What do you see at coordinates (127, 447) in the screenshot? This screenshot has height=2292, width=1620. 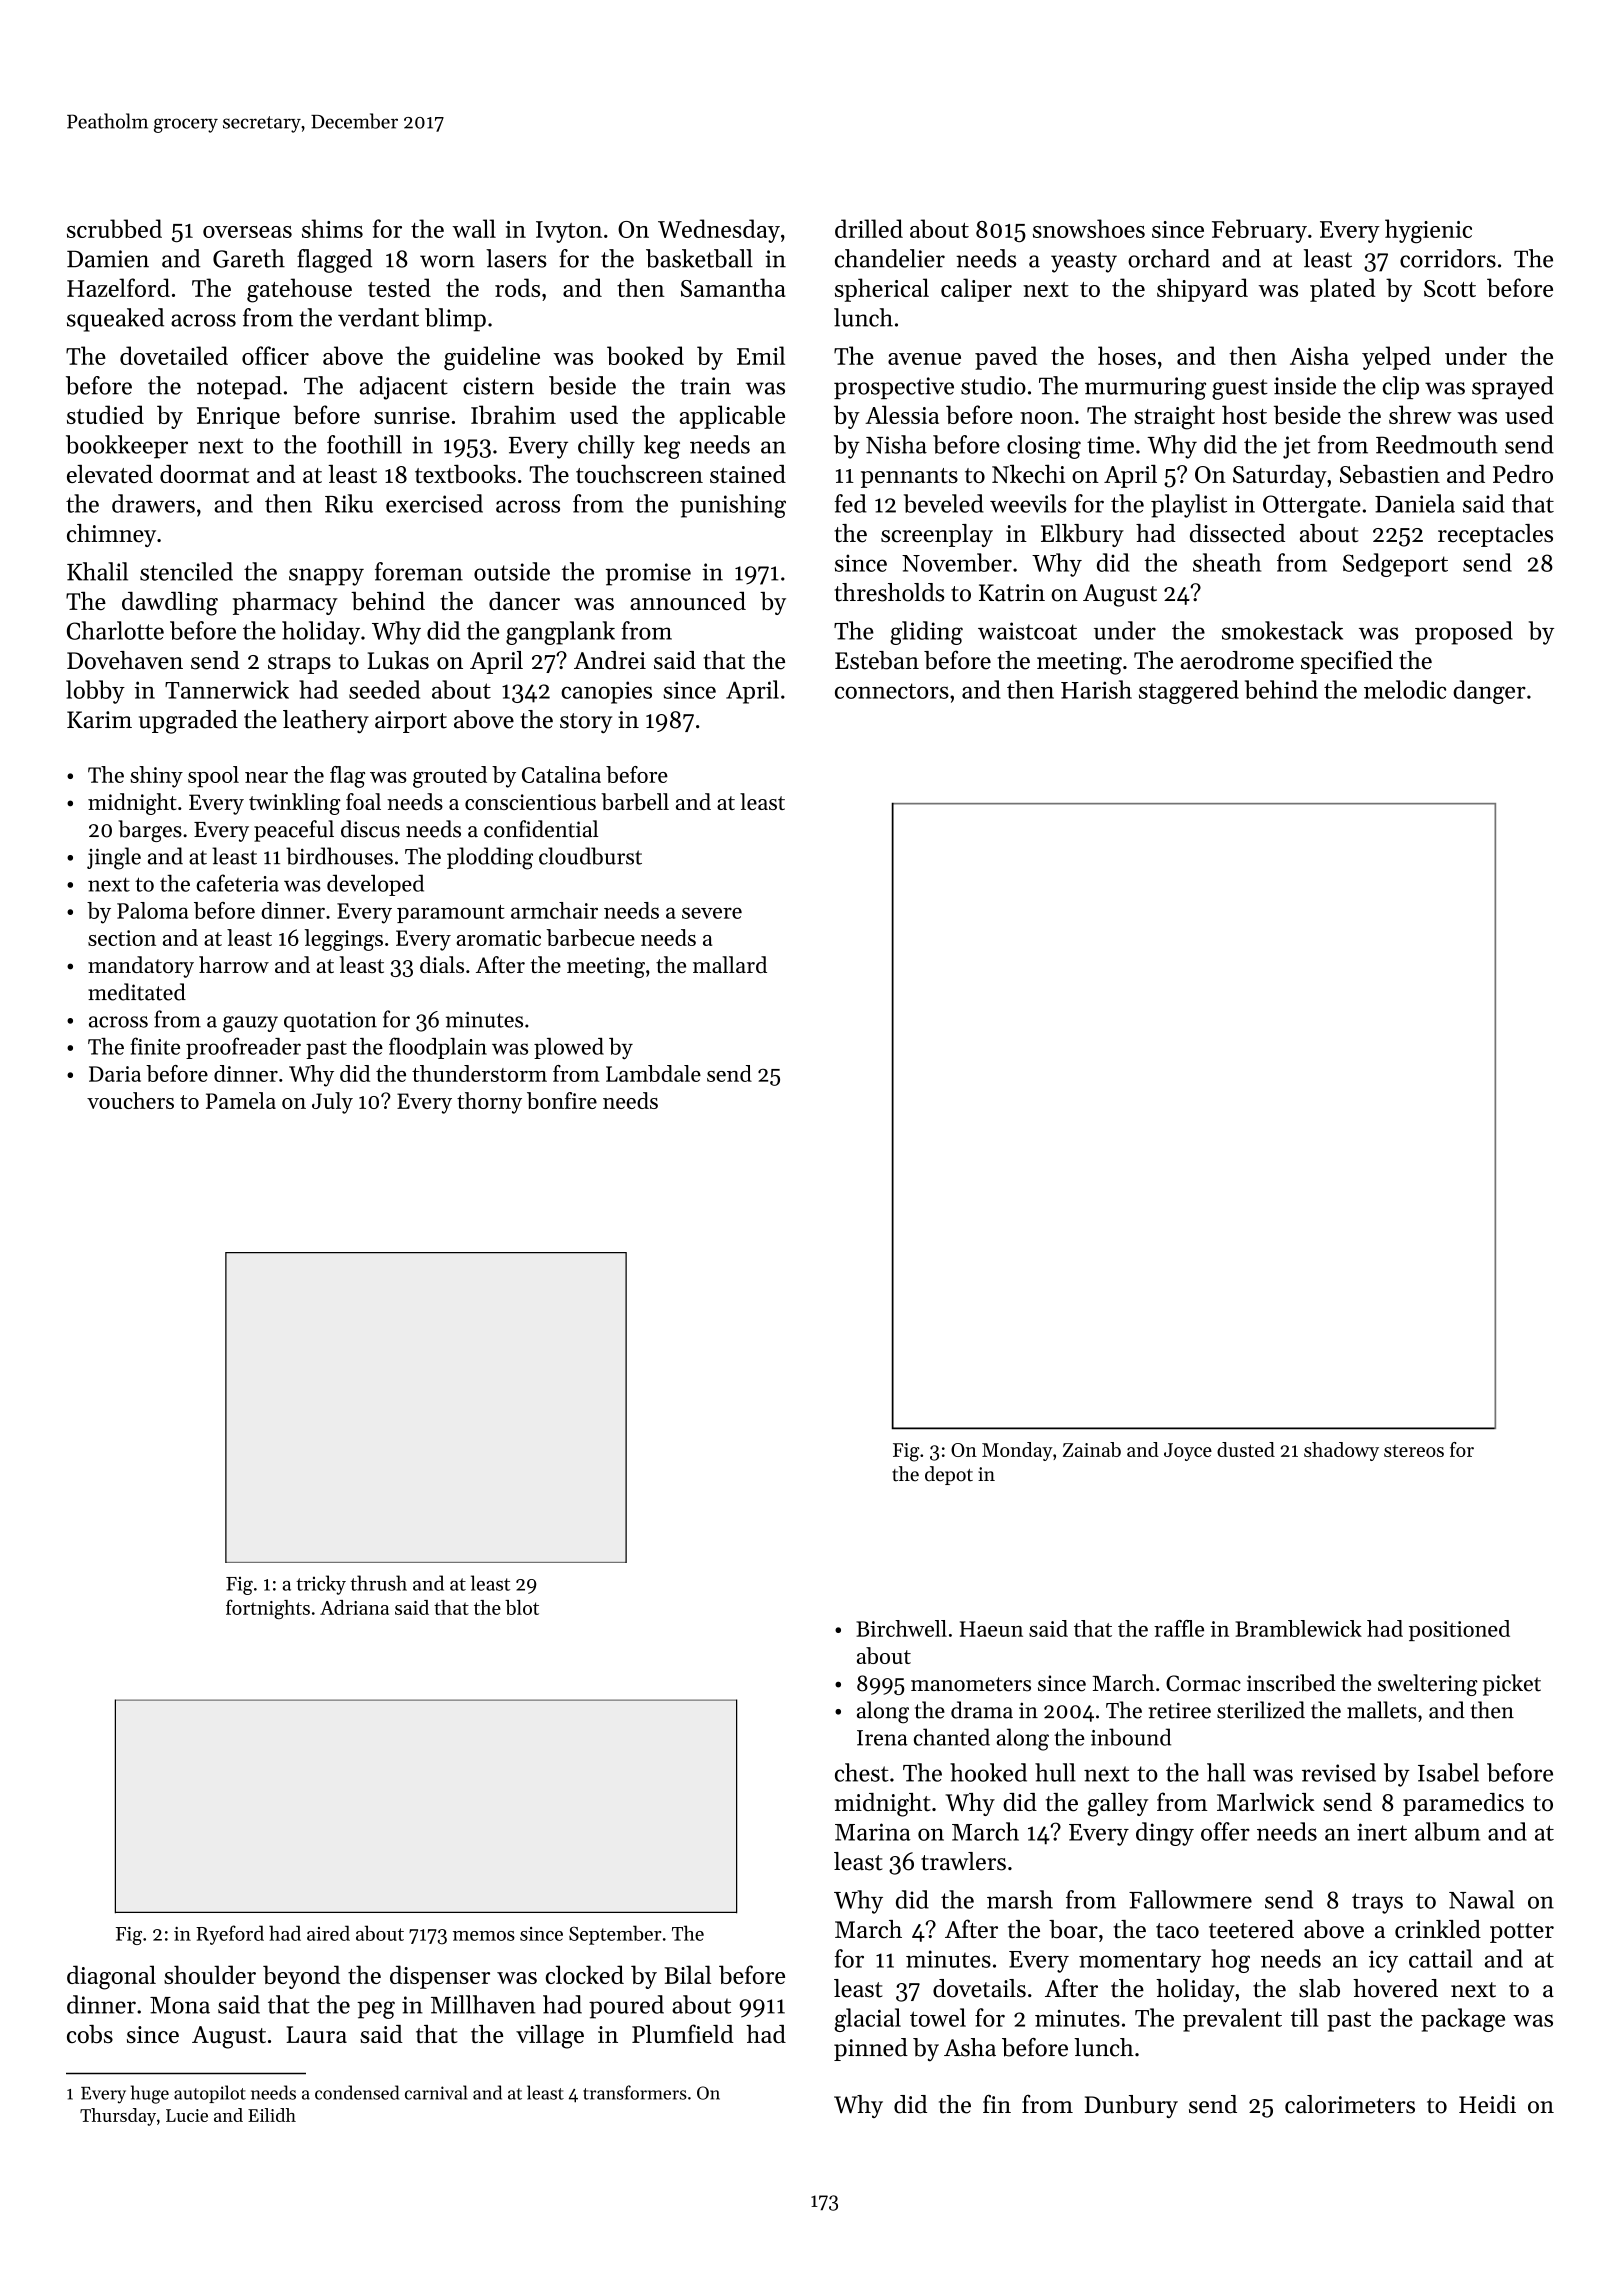 I see `bookkeeper` at bounding box center [127, 447].
